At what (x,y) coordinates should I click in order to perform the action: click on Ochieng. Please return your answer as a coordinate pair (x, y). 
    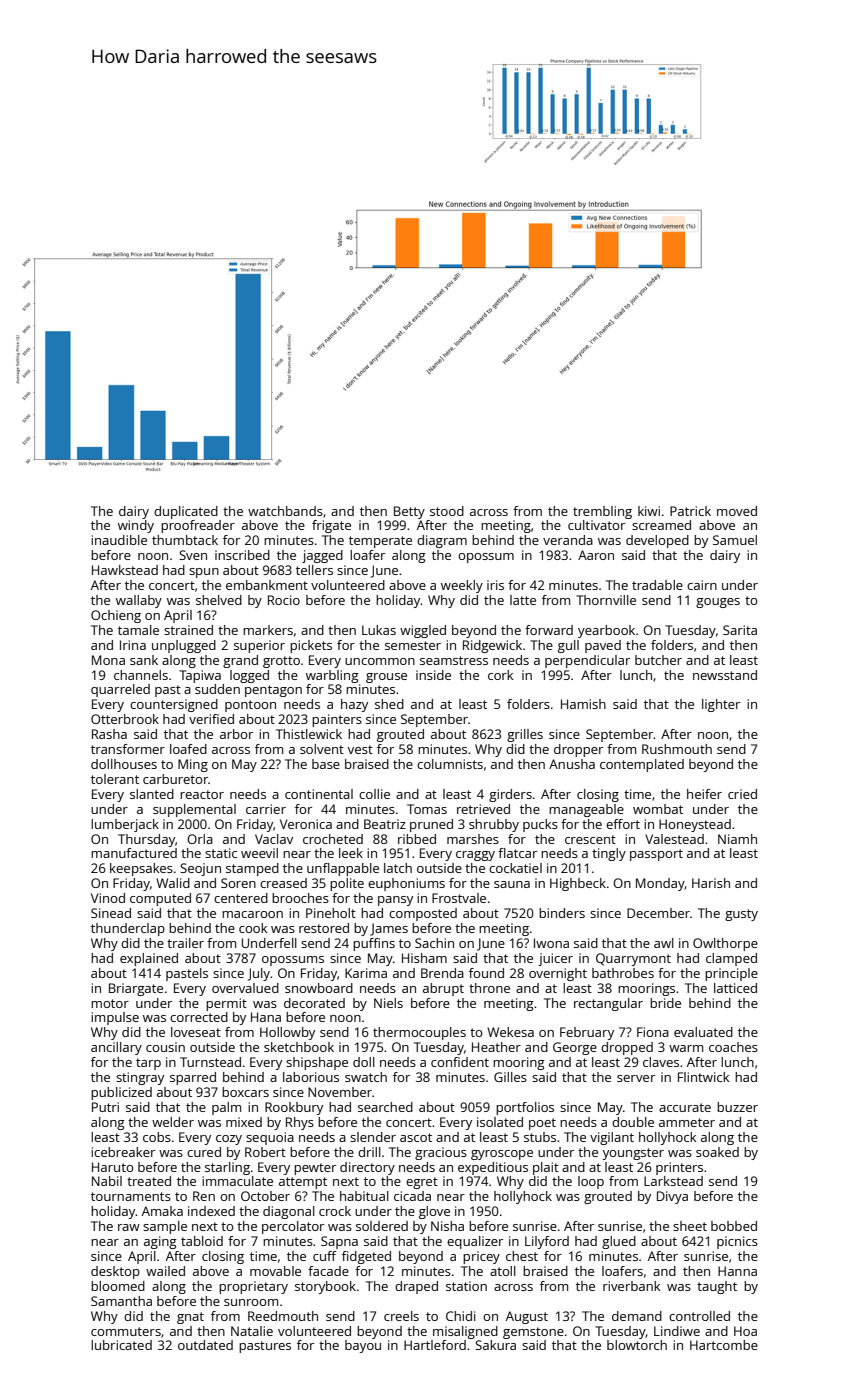
    Looking at the image, I should click on (116, 616).
